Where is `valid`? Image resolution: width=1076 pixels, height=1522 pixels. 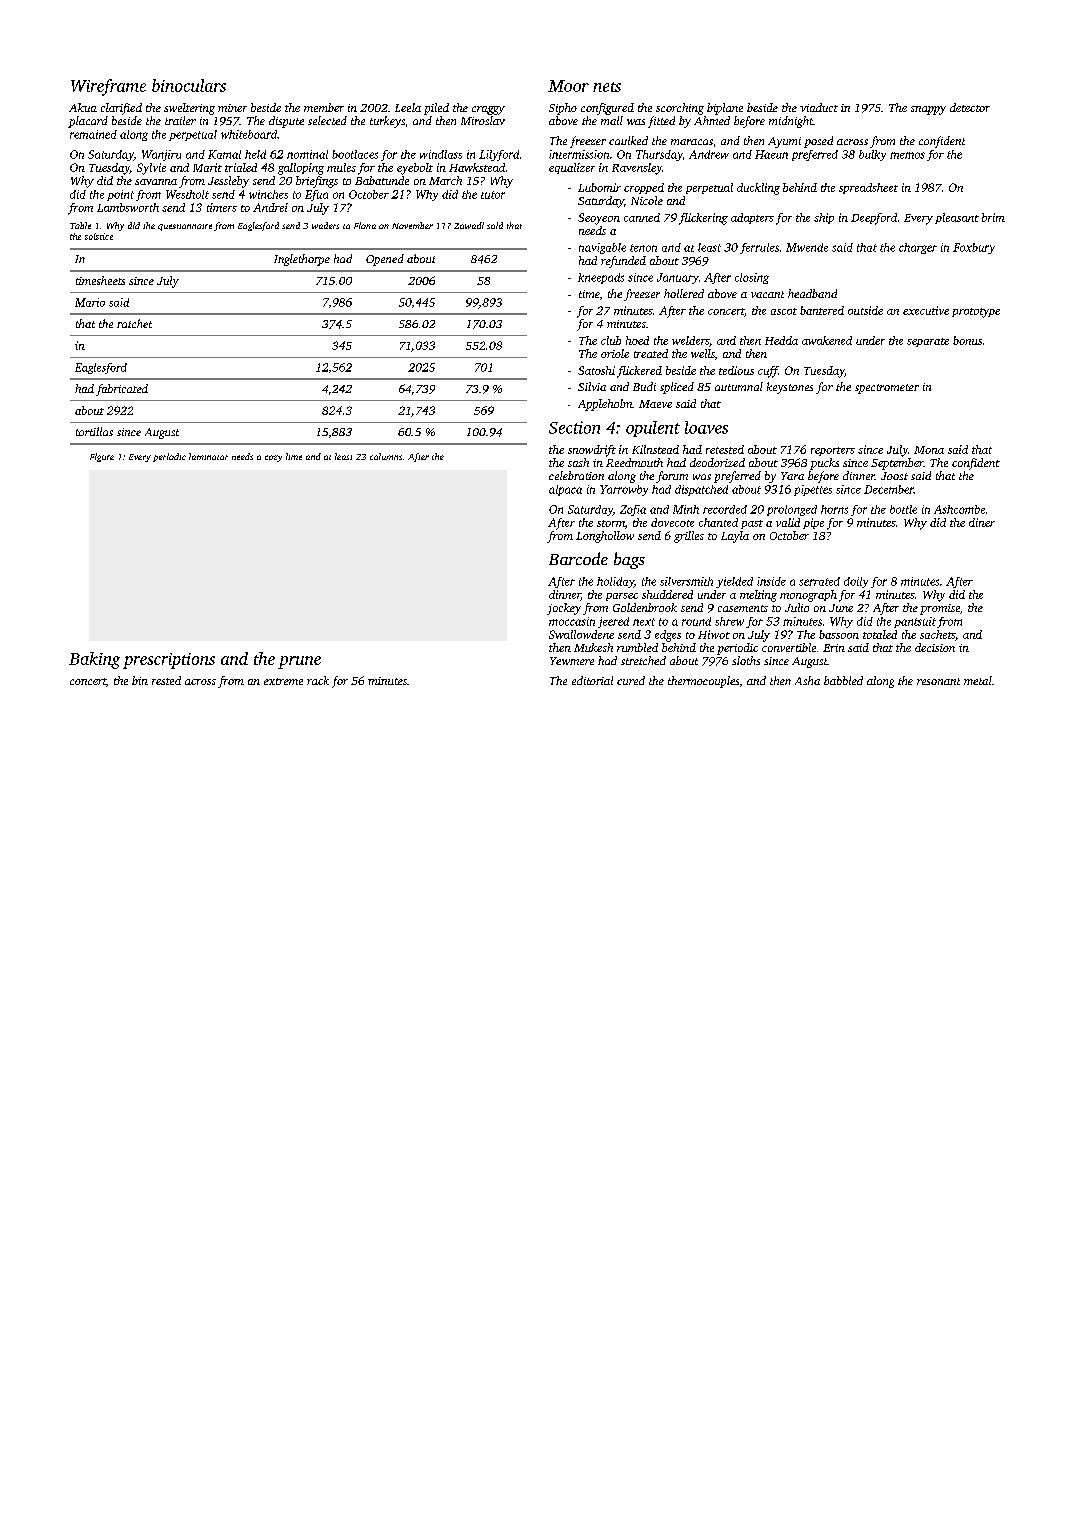 valid is located at coordinates (788, 522).
